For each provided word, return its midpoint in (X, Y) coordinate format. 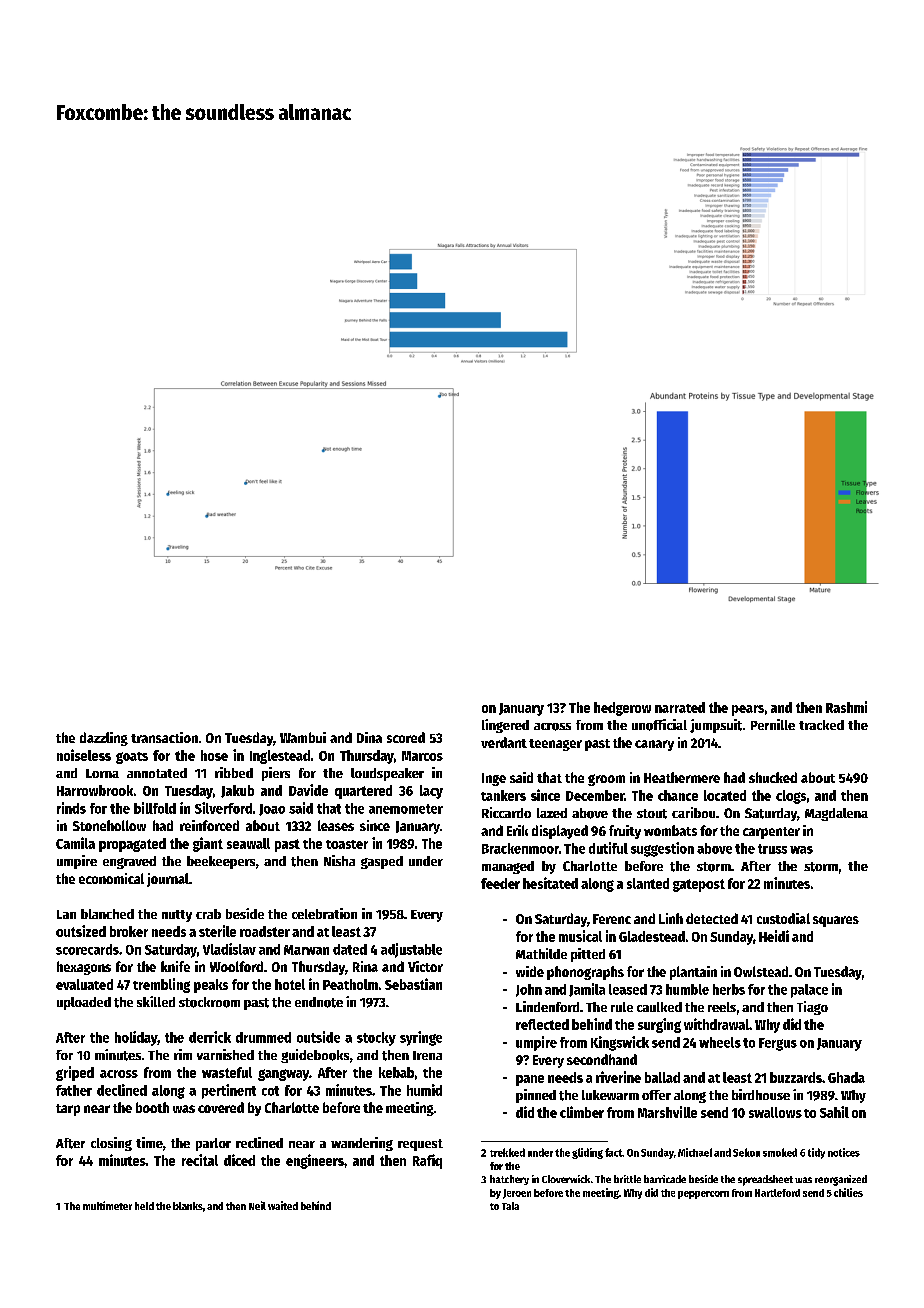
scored (406, 737)
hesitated (550, 883)
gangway (283, 1075)
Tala (510, 1206)
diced (239, 1160)
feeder (500, 883)
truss (772, 849)
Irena (427, 1055)
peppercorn (703, 1195)
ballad (662, 1077)
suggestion (662, 849)
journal (168, 880)
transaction (164, 737)
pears (748, 710)
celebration (324, 913)
